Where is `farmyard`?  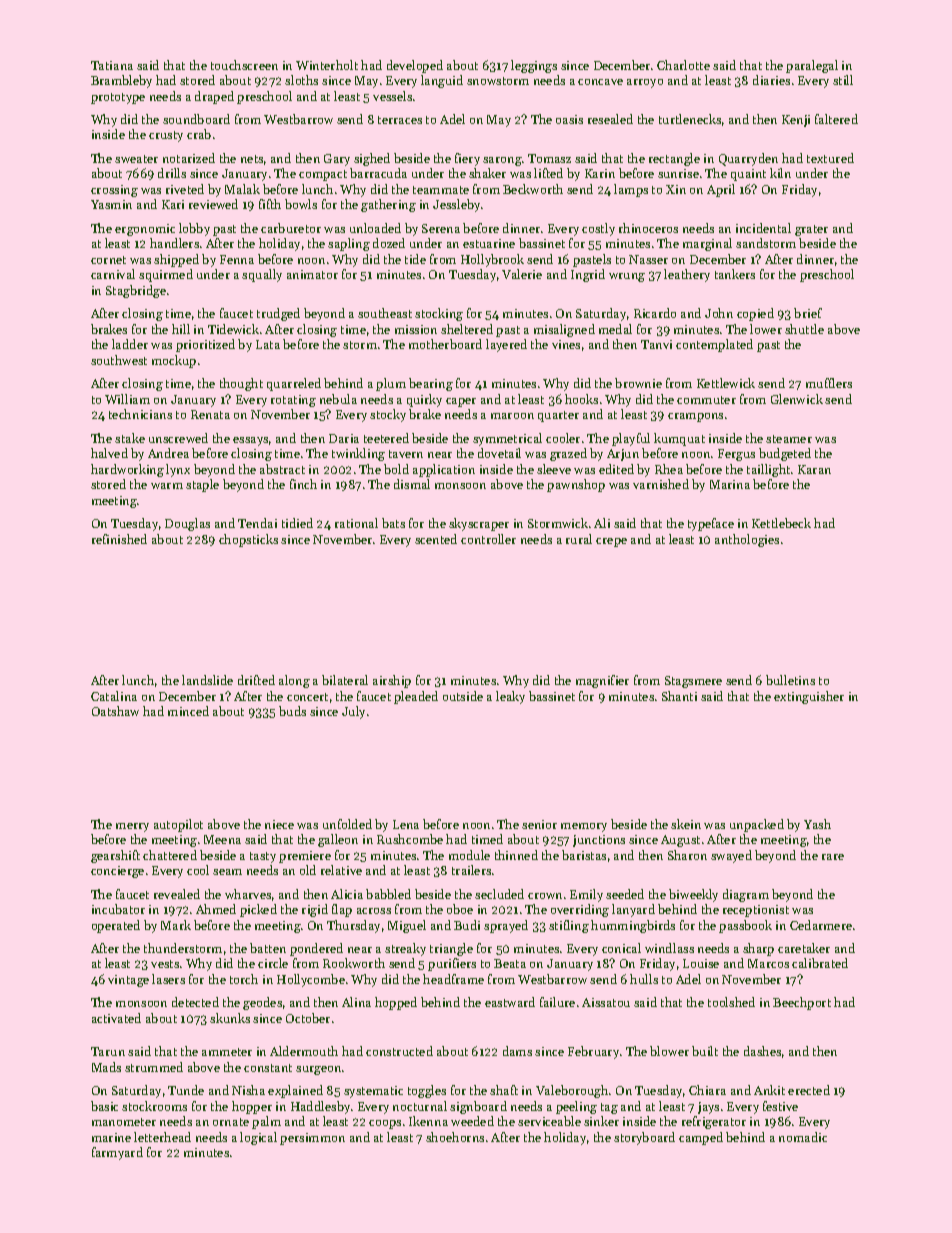
farmyard is located at coordinates (117, 1153).
